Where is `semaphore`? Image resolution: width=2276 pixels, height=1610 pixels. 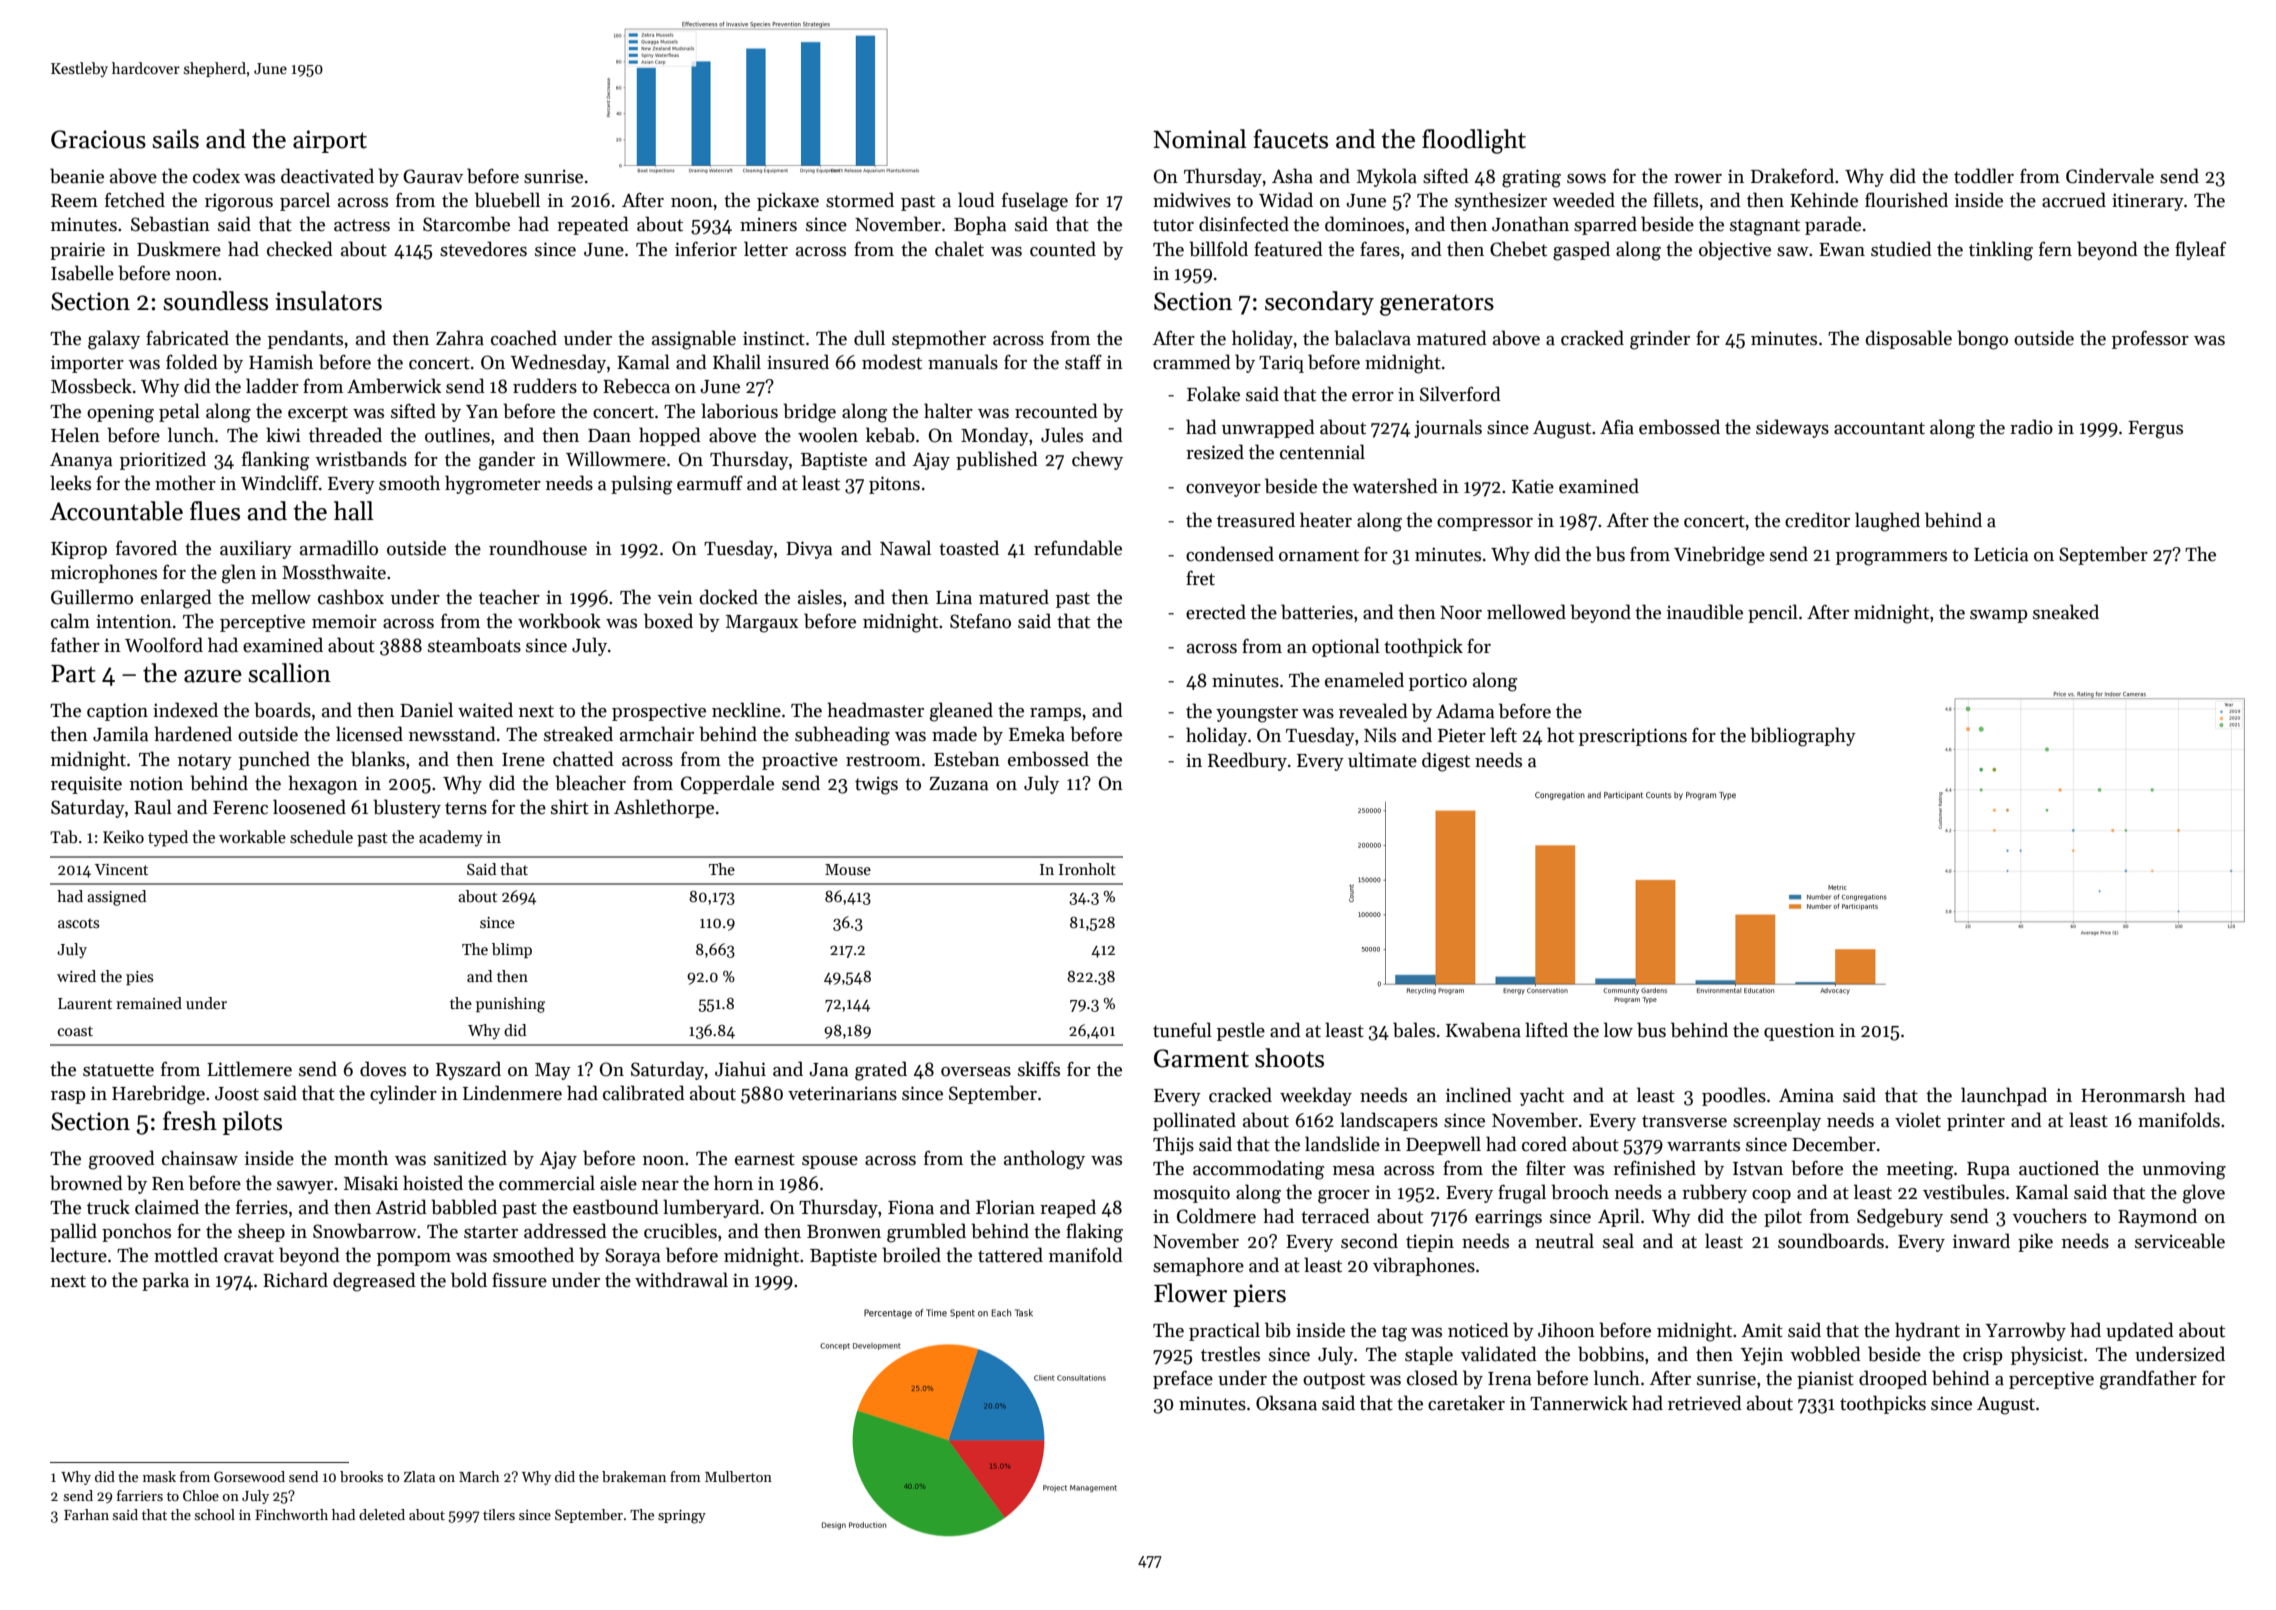 semaphore is located at coordinates (1198, 1266).
